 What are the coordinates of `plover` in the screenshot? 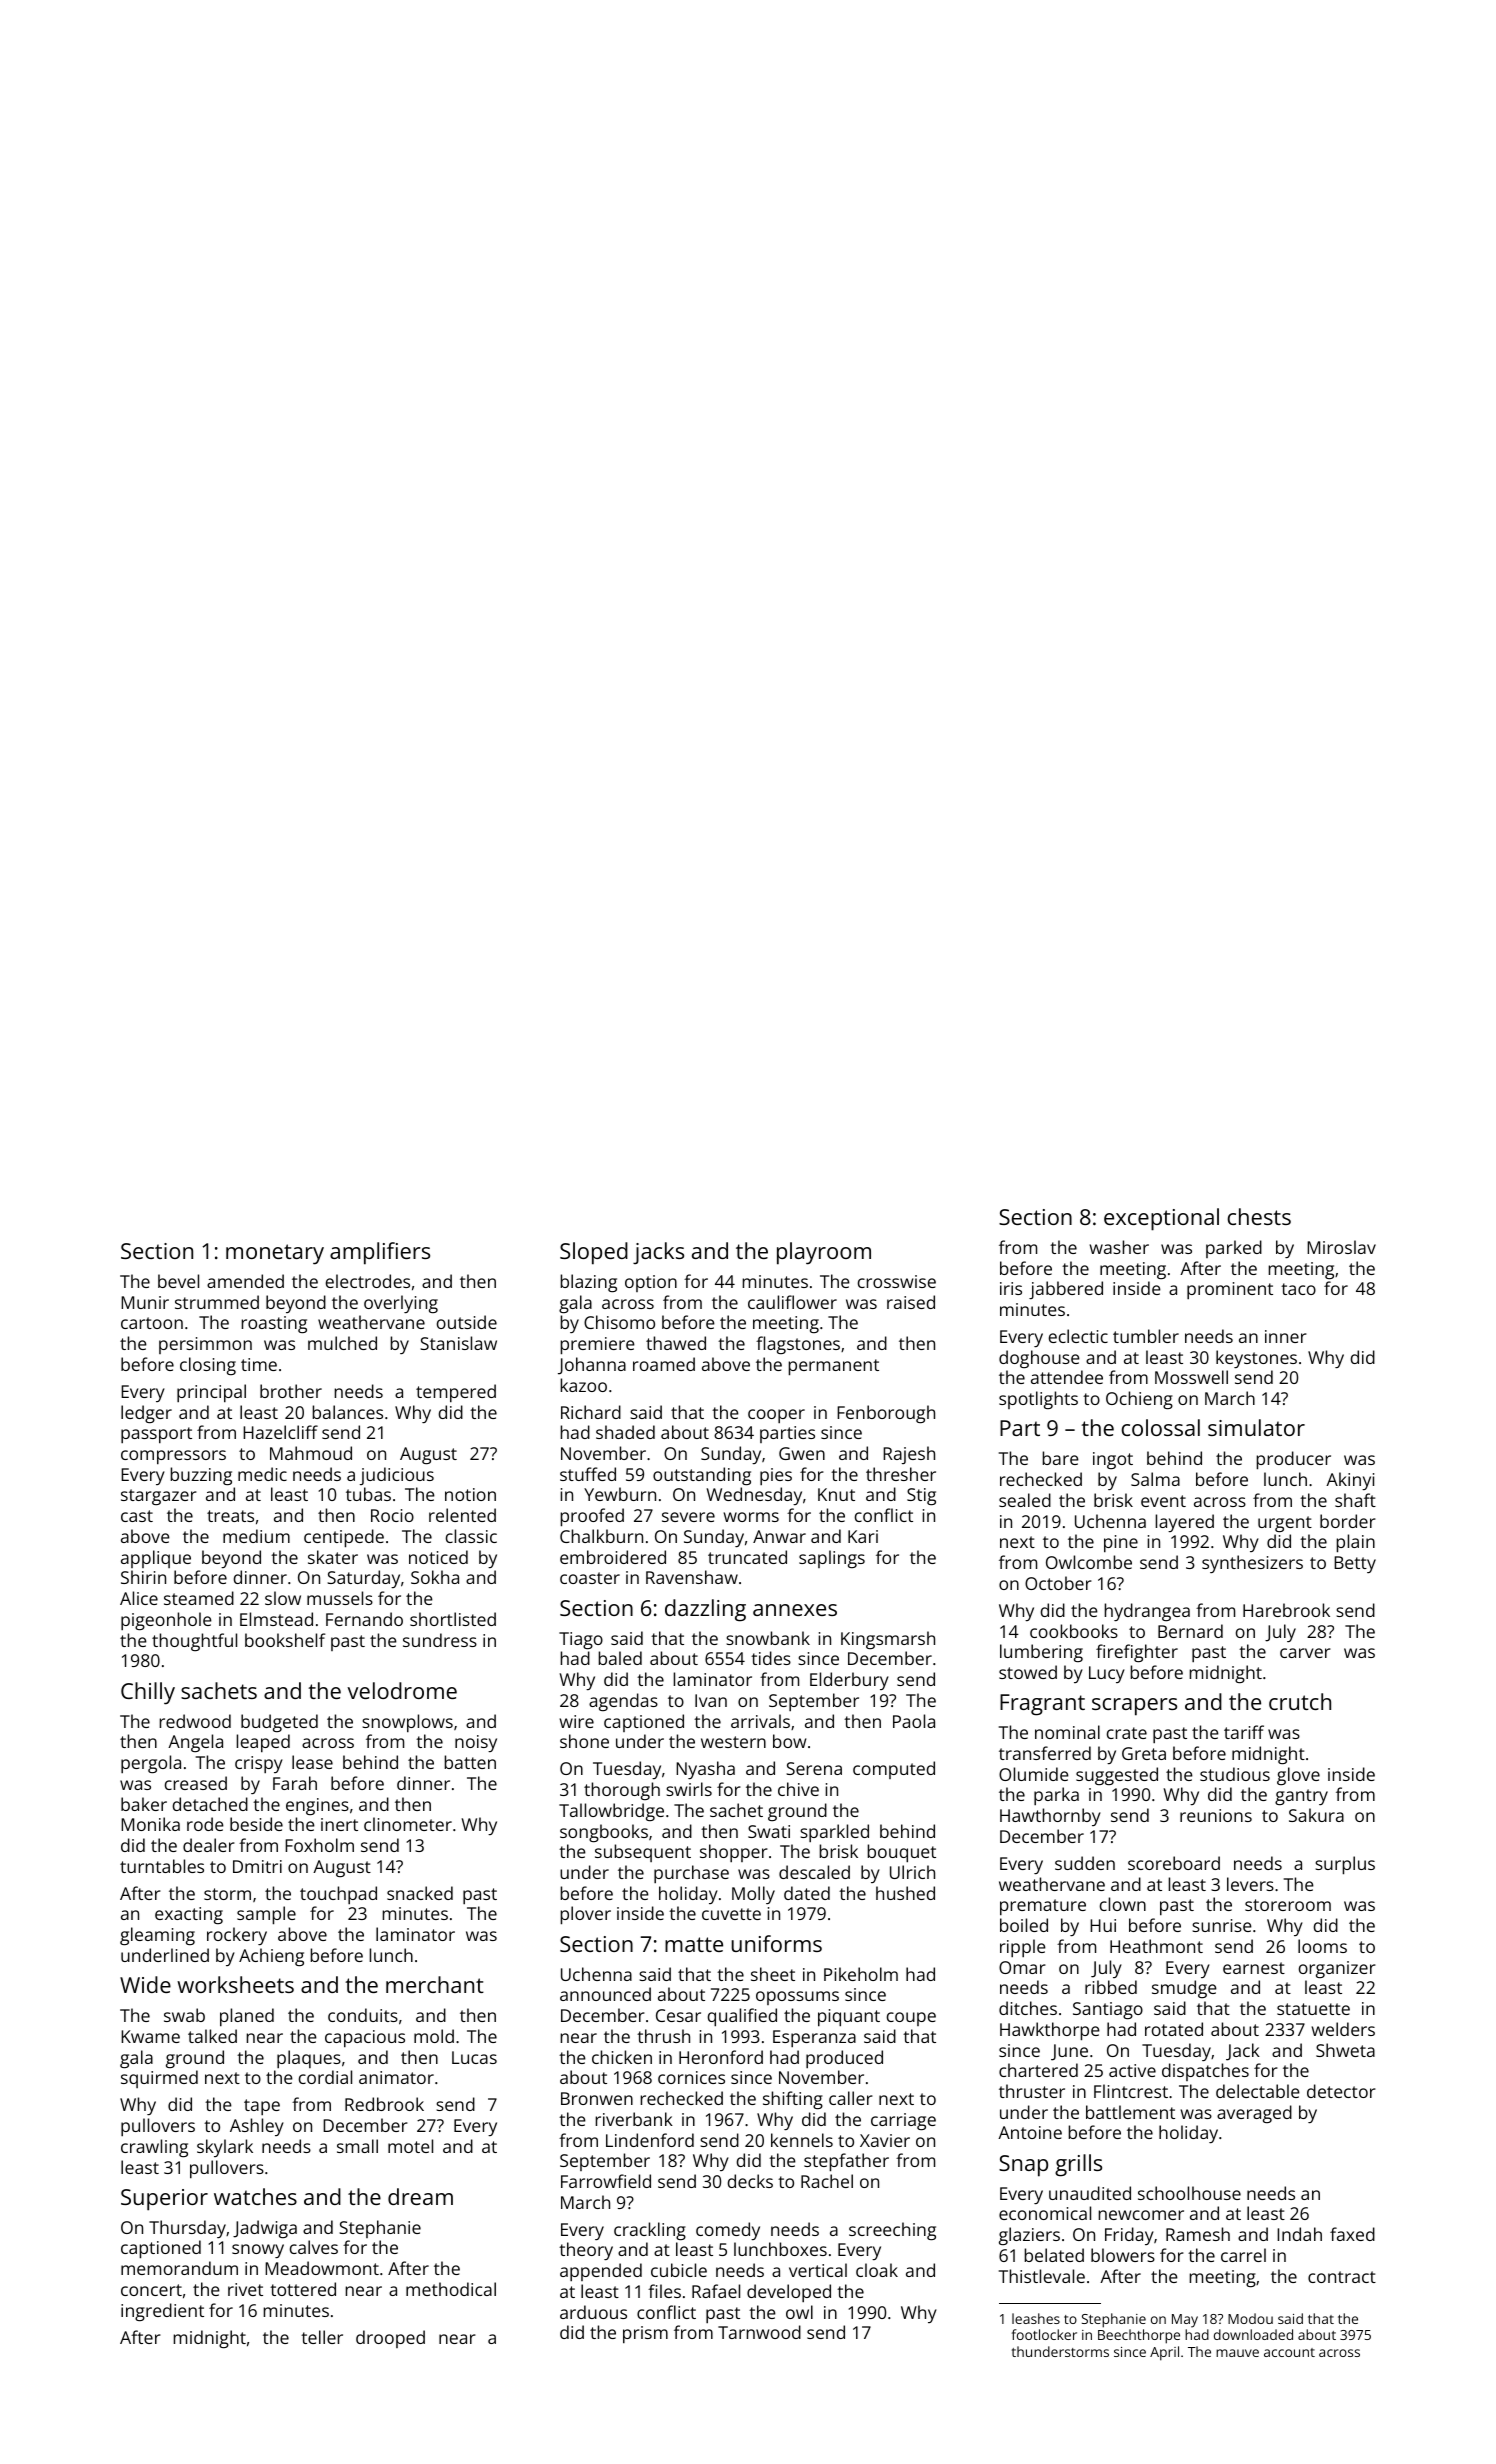 It's located at (585, 1915).
